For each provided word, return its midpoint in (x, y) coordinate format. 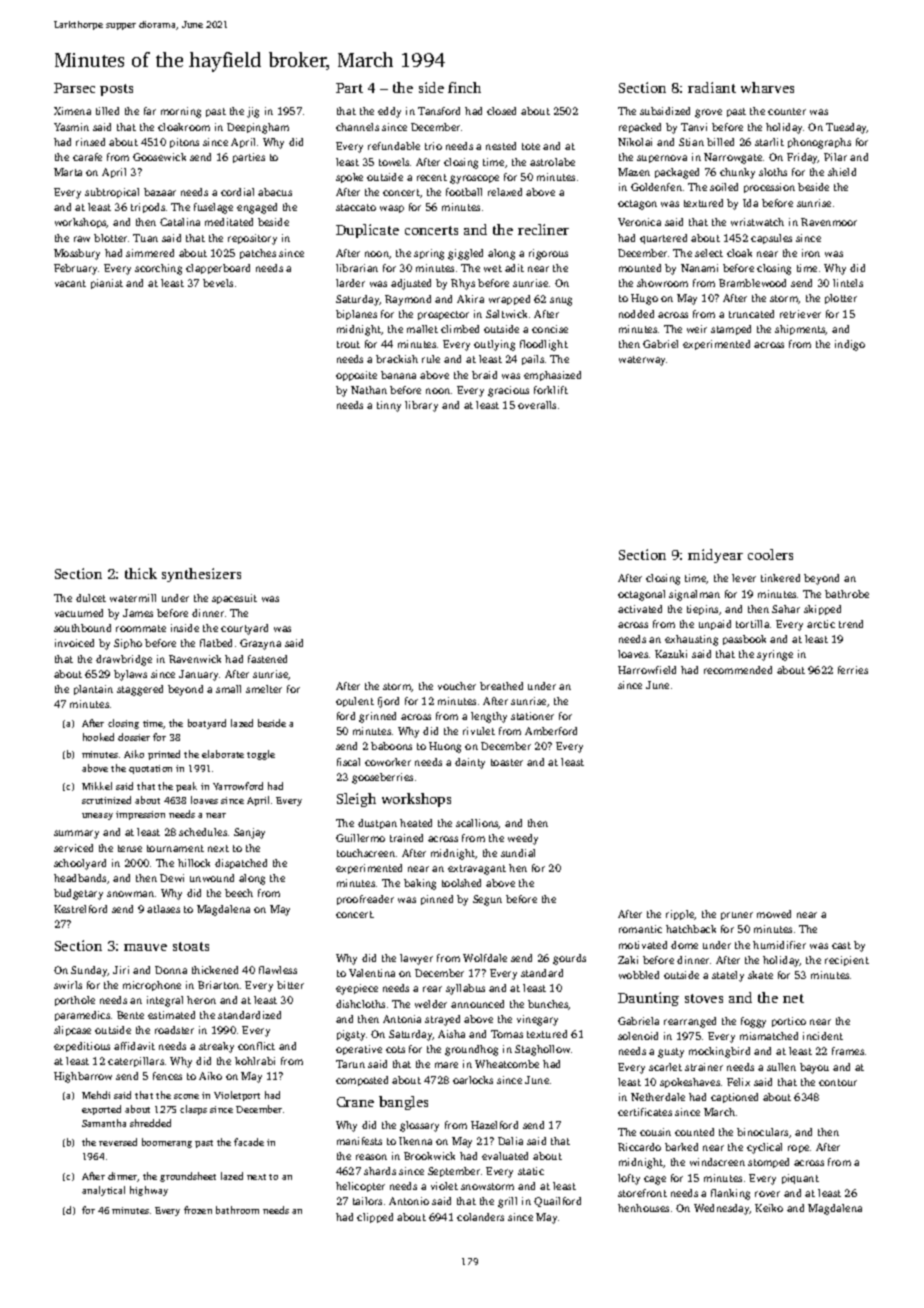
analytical (103, 1191)
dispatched (241, 864)
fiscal (348, 762)
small (228, 689)
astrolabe (552, 162)
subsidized (665, 111)
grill (507, 1202)
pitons (184, 143)
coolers (770, 554)
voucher (457, 686)
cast (841, 945)
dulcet (91, 598)
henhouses (643, 1208)
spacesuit (234, 599)
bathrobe (847, 594)
